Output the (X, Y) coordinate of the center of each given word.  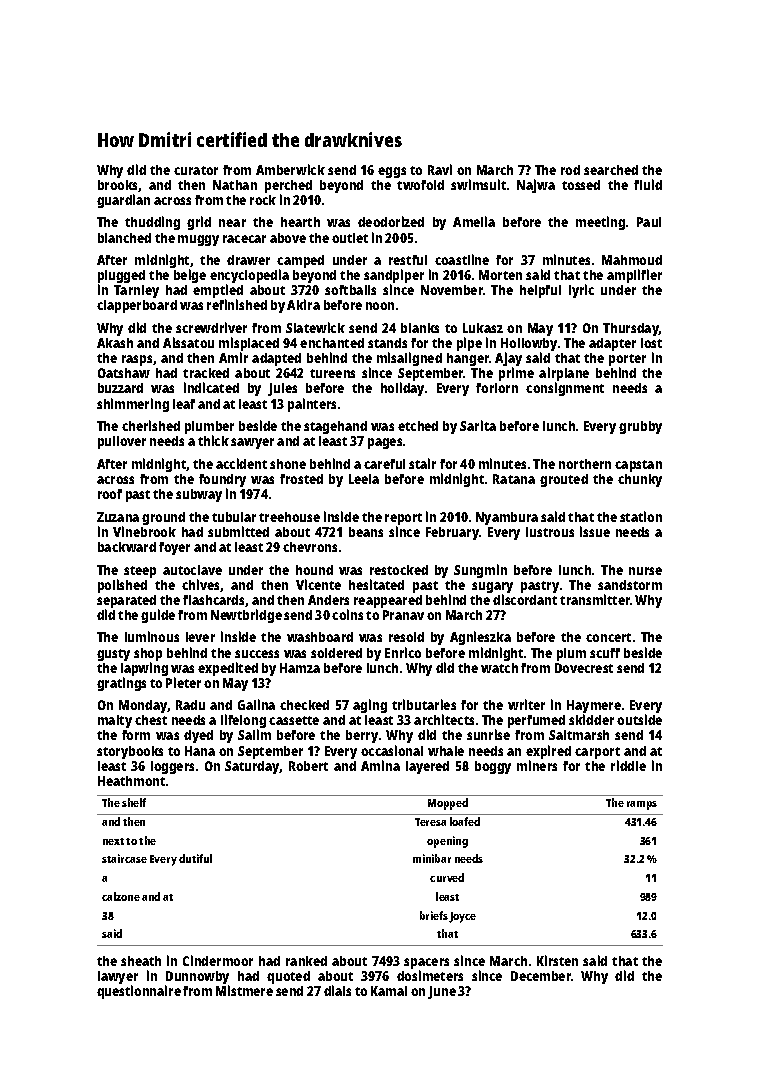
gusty (113, 655)
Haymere (594, 707)
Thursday (631, 329)
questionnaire (139, 992)
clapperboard (137, 306)
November (452, 290)
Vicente (318, 584)
